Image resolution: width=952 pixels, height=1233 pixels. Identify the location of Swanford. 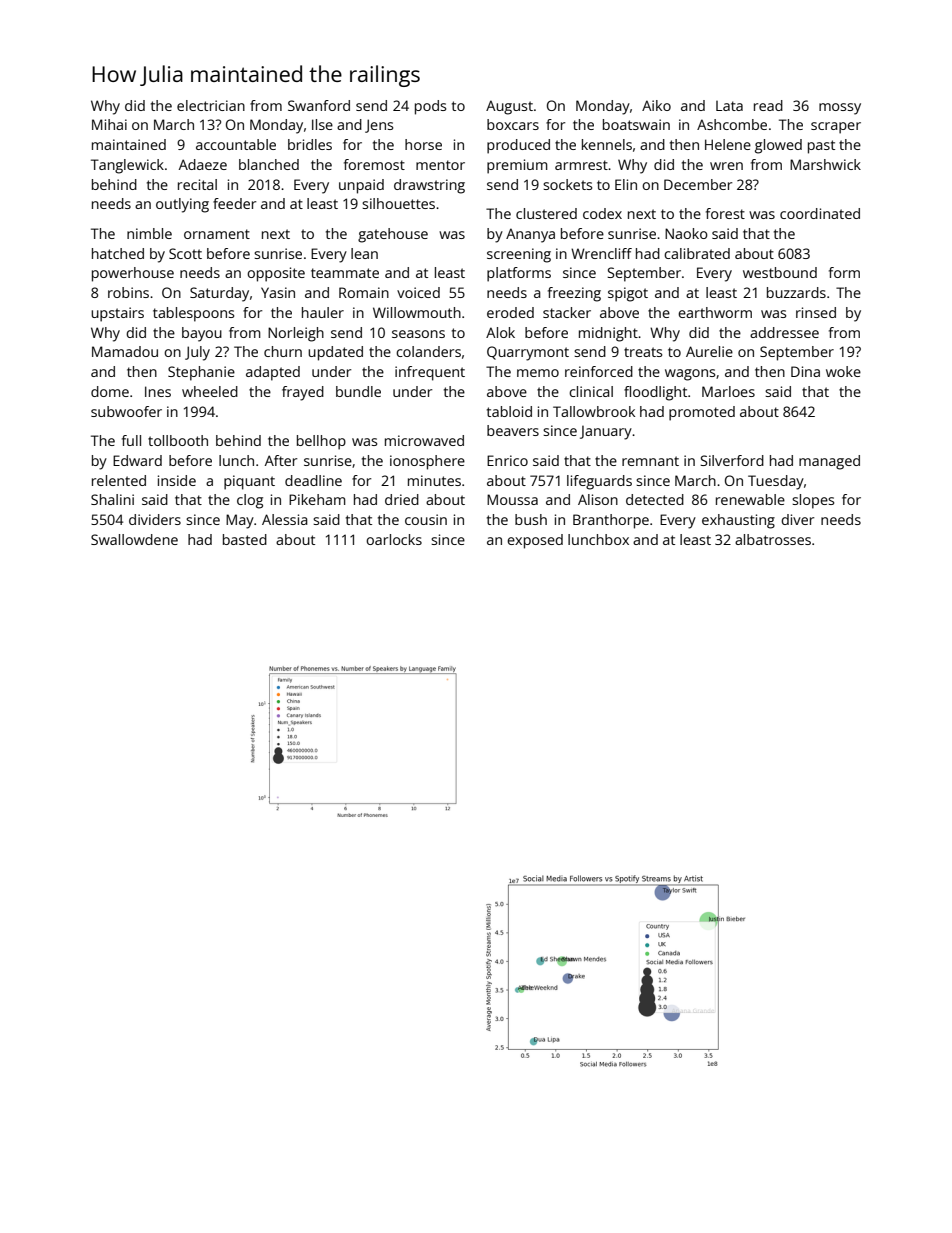
(319, 105).
